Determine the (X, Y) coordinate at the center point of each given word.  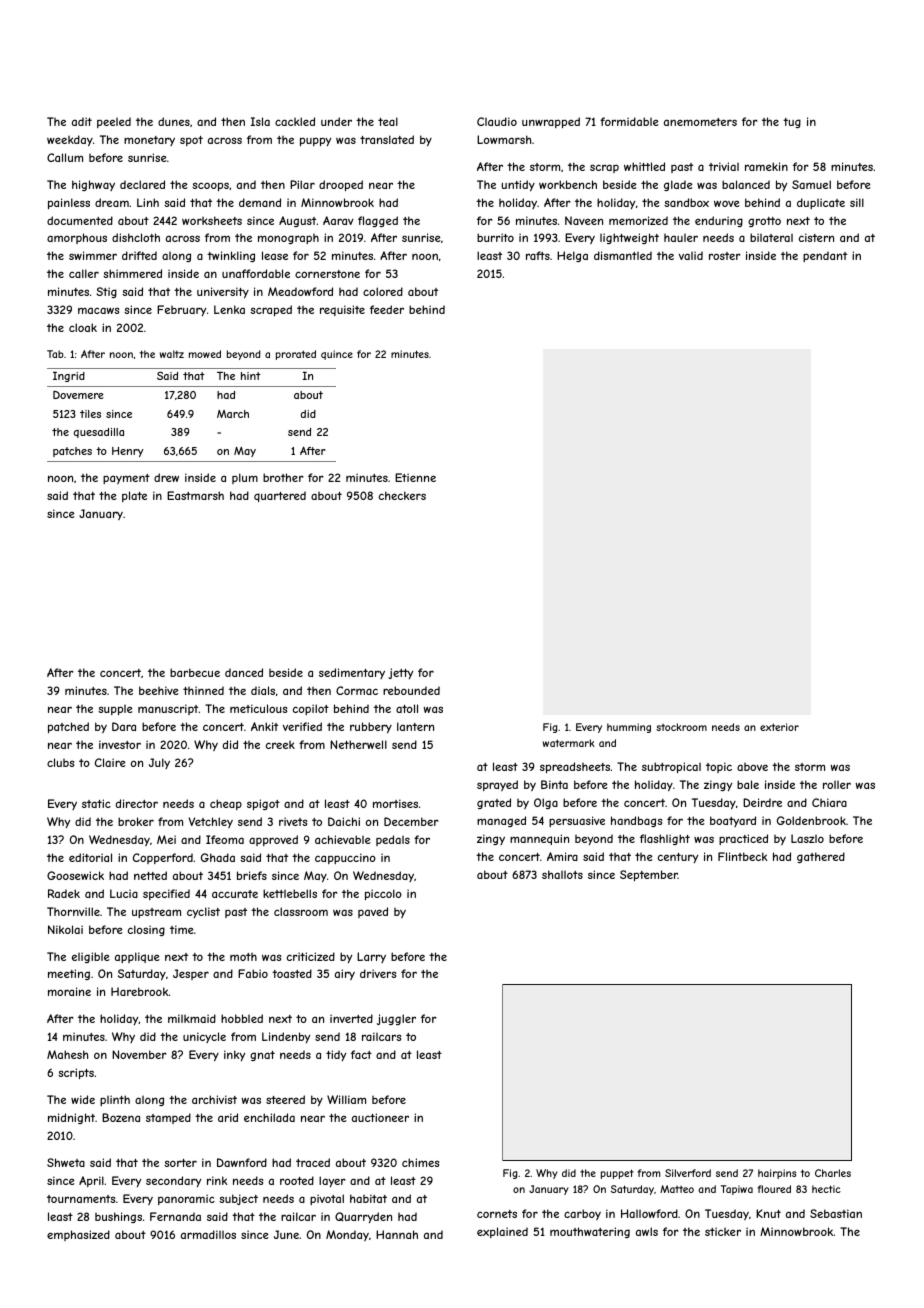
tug (792, 123)
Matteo (677, 1189)
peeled (114, 122)
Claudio (497, 121)
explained (502, 1232)
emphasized (78, 1235)
